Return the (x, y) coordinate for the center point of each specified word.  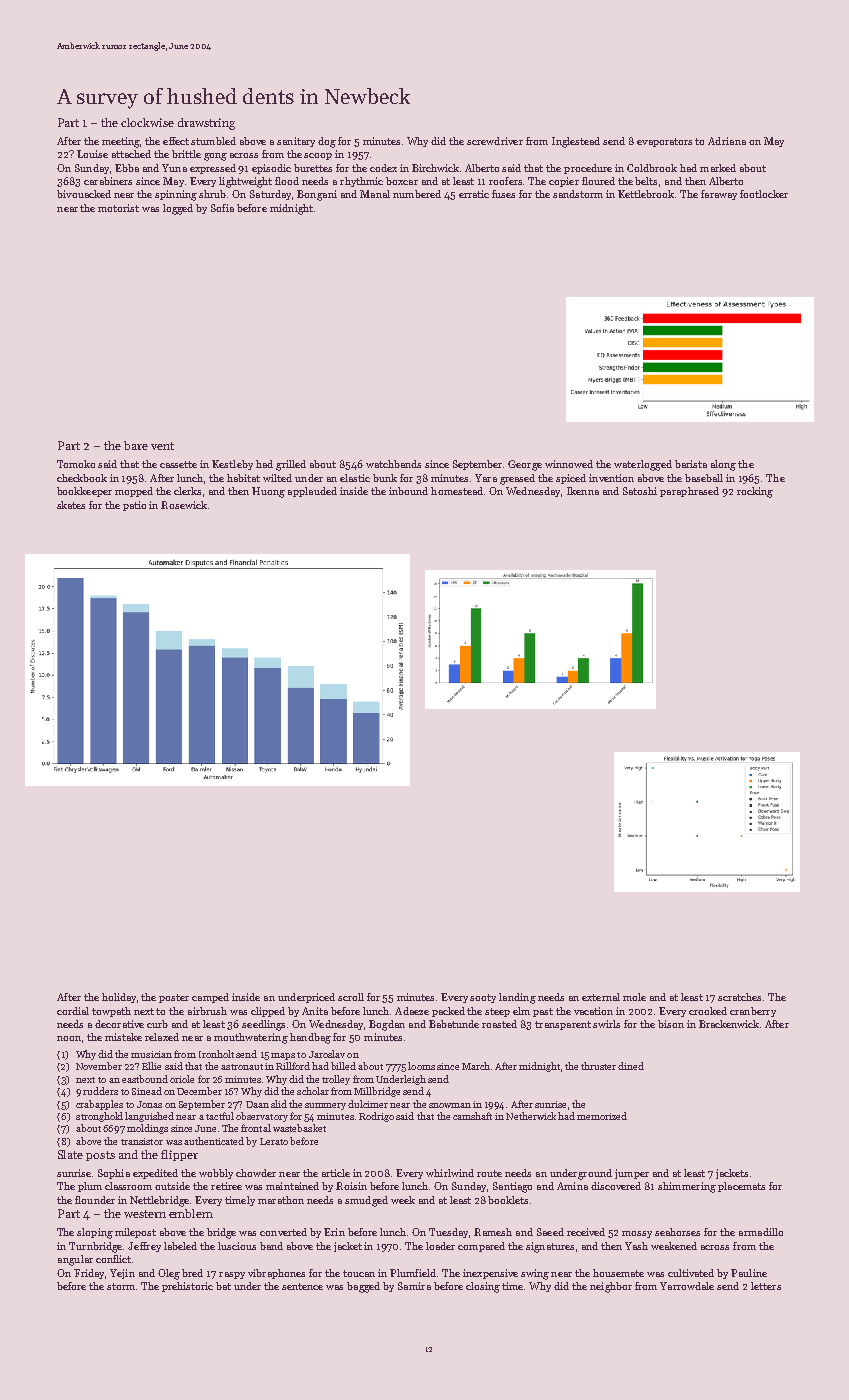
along (723, 465)
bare (136, 445)
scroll (351, 997)
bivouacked (84, 194)
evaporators (664, 142)
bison (671, 1024)
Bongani (317, 195)
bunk (385, 478)
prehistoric (187, 1287)
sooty (483, 998)
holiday (119, 998)
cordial (73, 1011)
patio (134, 506)
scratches (739, 997)
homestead (457, 491)
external (601, 997)
